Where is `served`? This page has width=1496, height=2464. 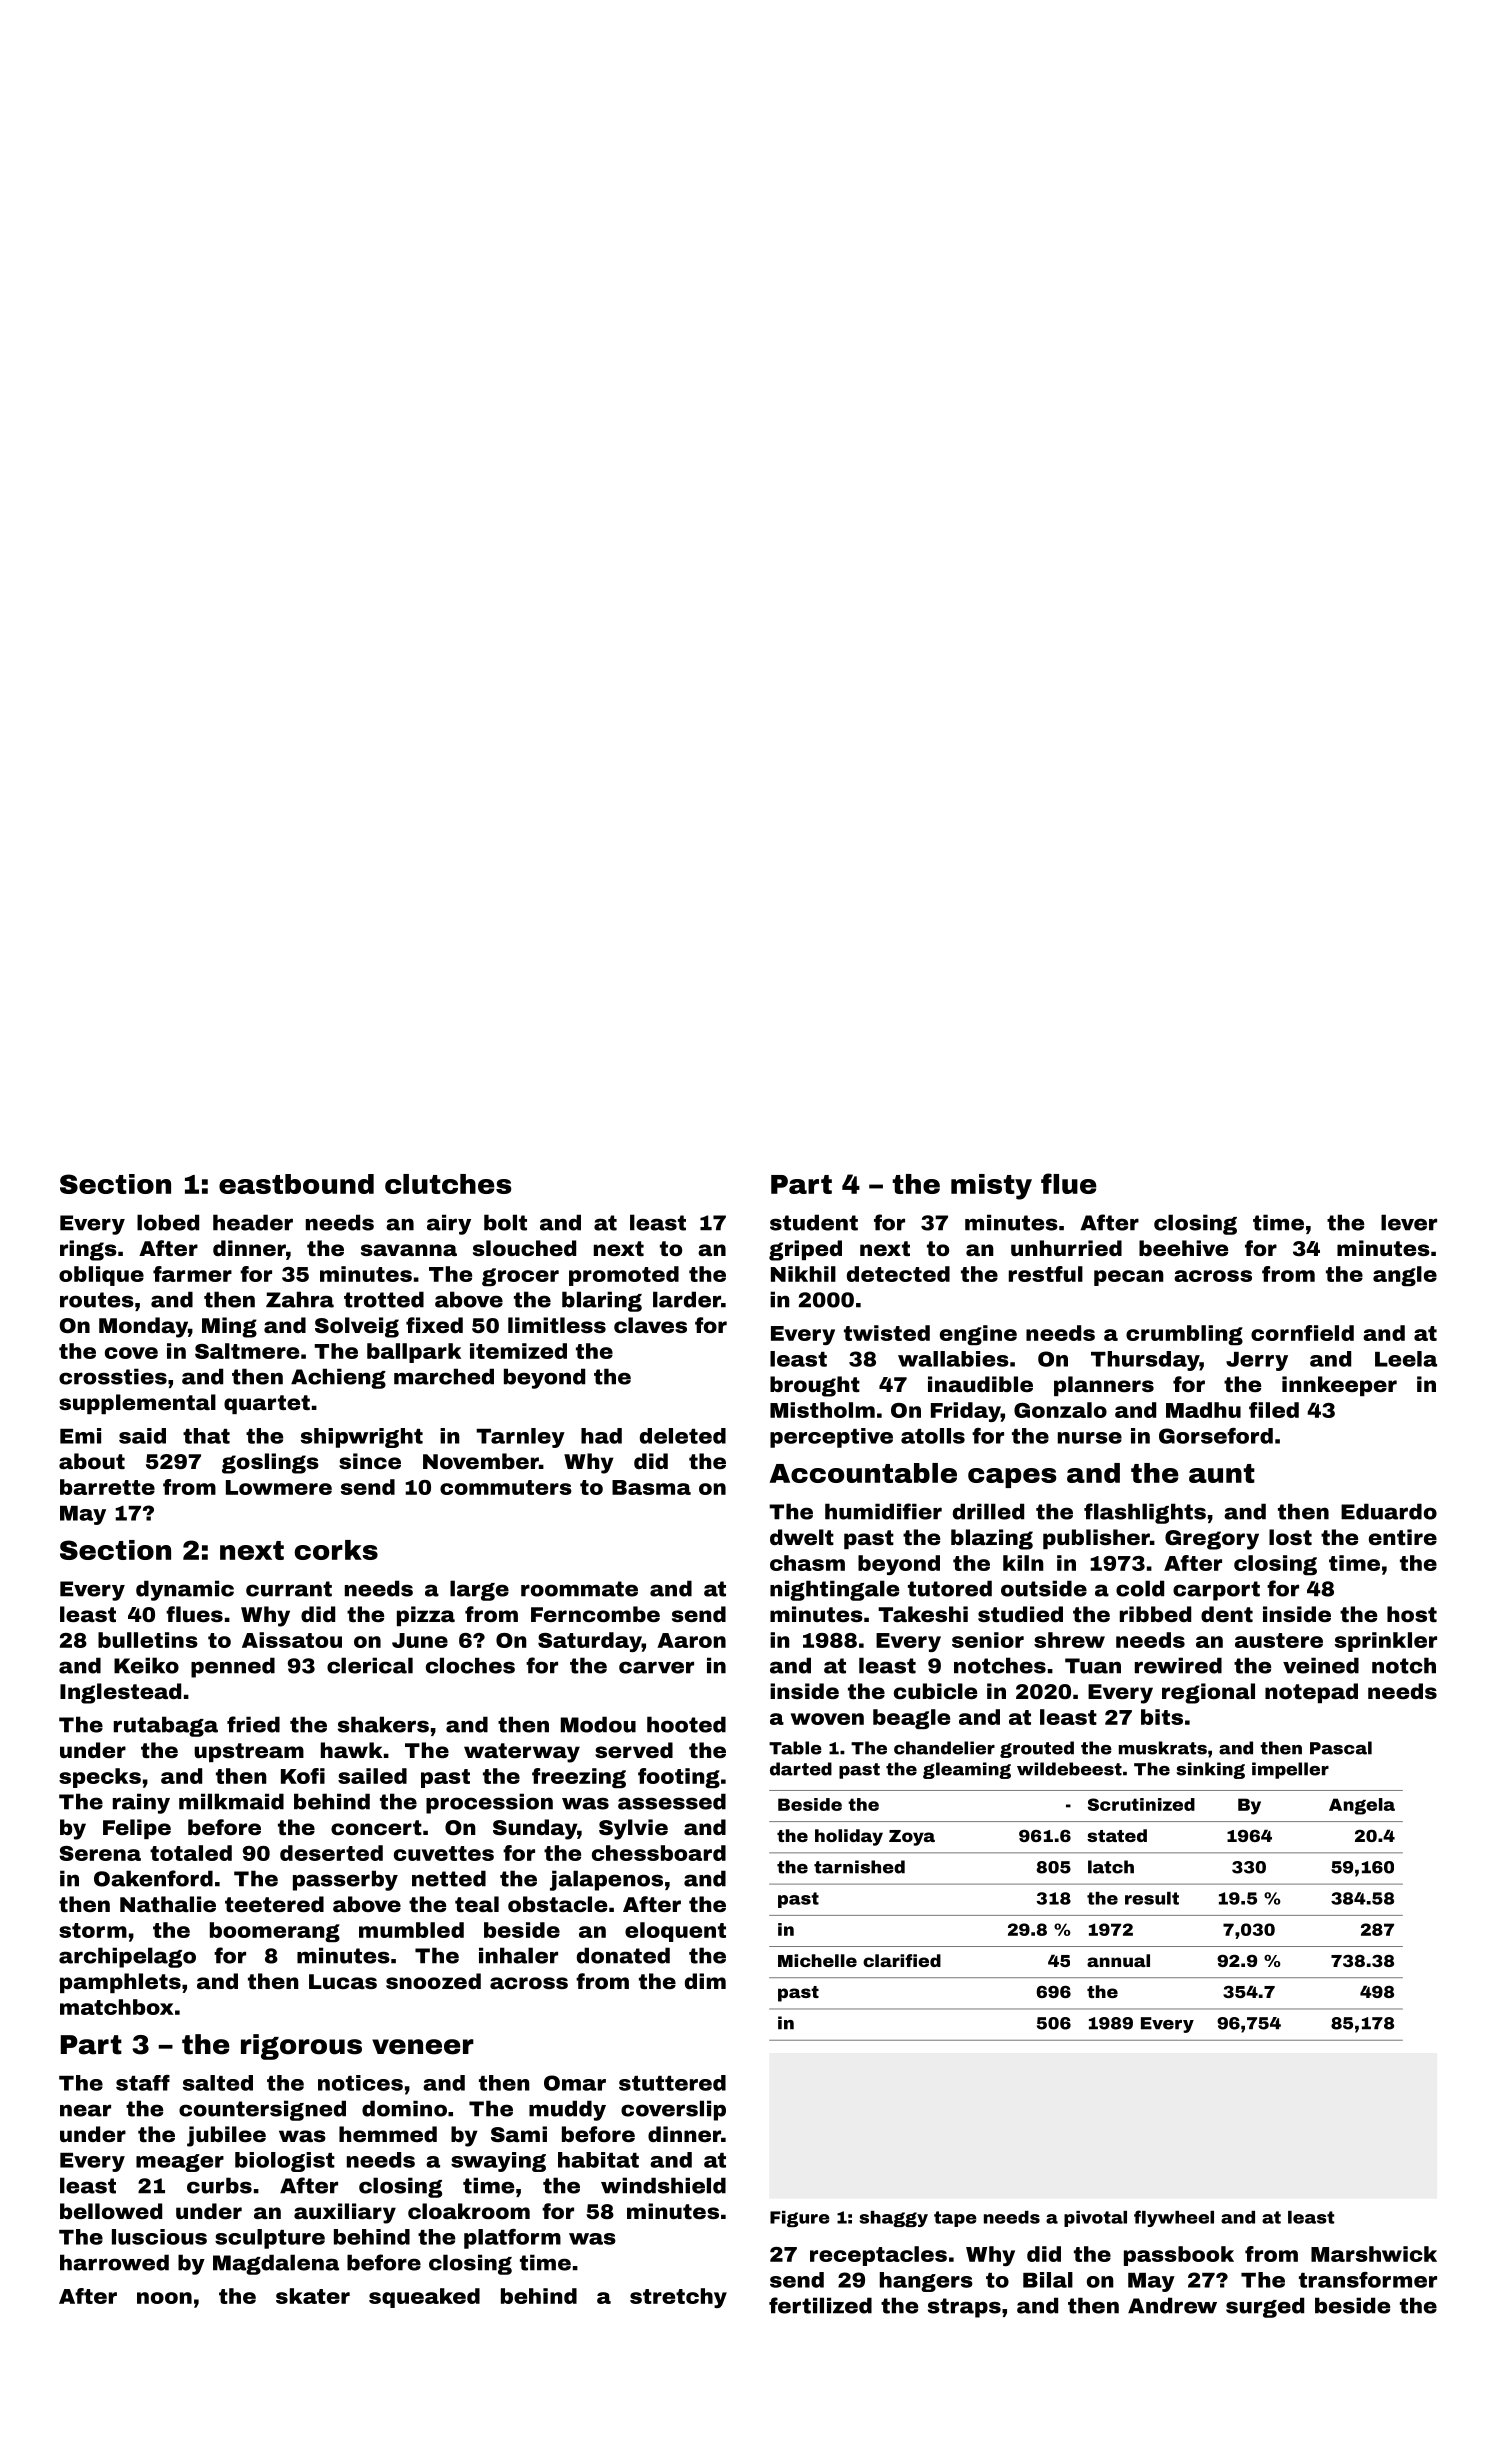 served is located at coordinates (634, 1750).
